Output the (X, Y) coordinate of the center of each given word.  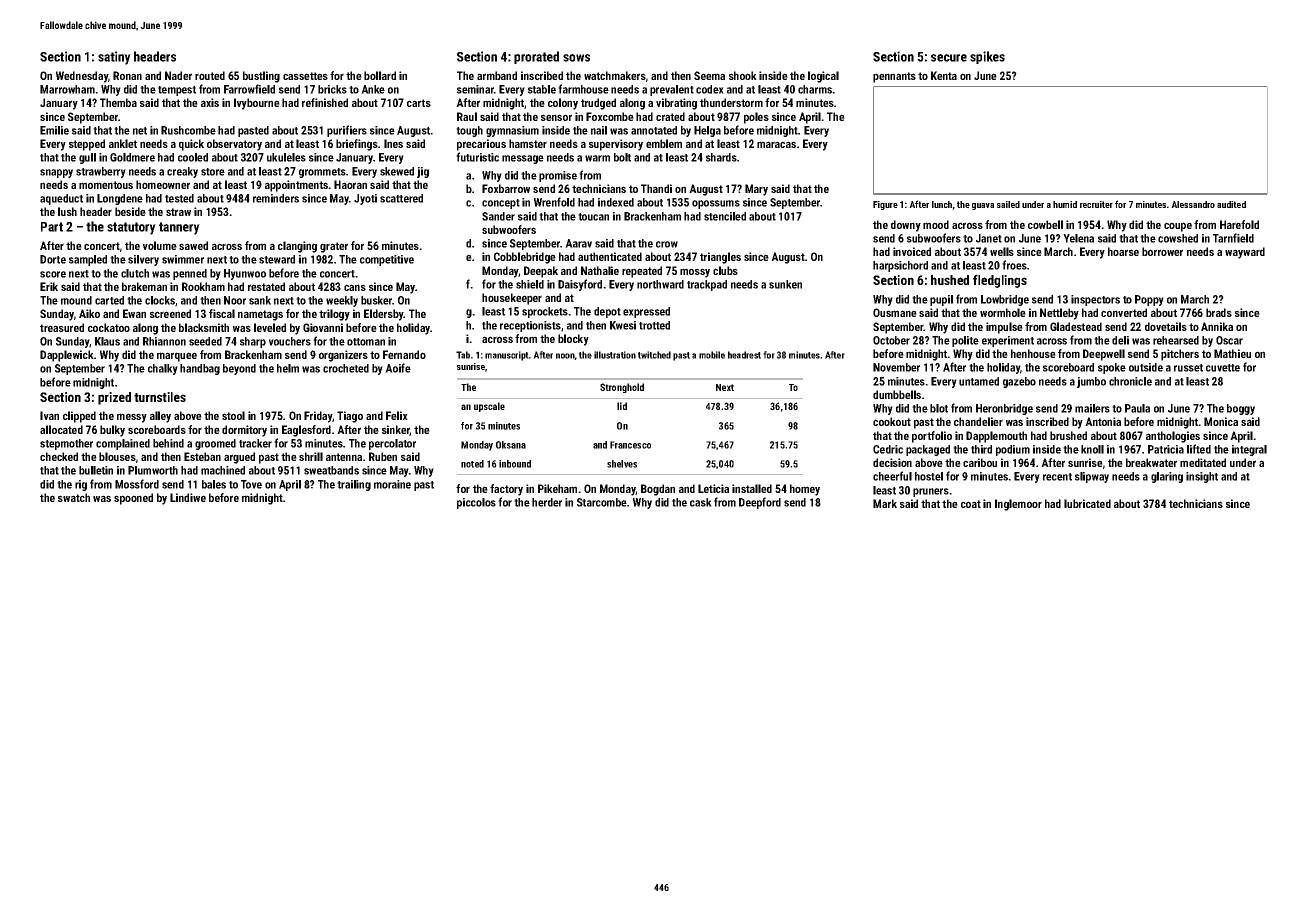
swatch (74, 497)
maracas (776, 144)
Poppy (1149, 300)
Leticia (713, 488)
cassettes (305, 76)
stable (542, 89)
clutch (135, 273)
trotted (654, 325)
